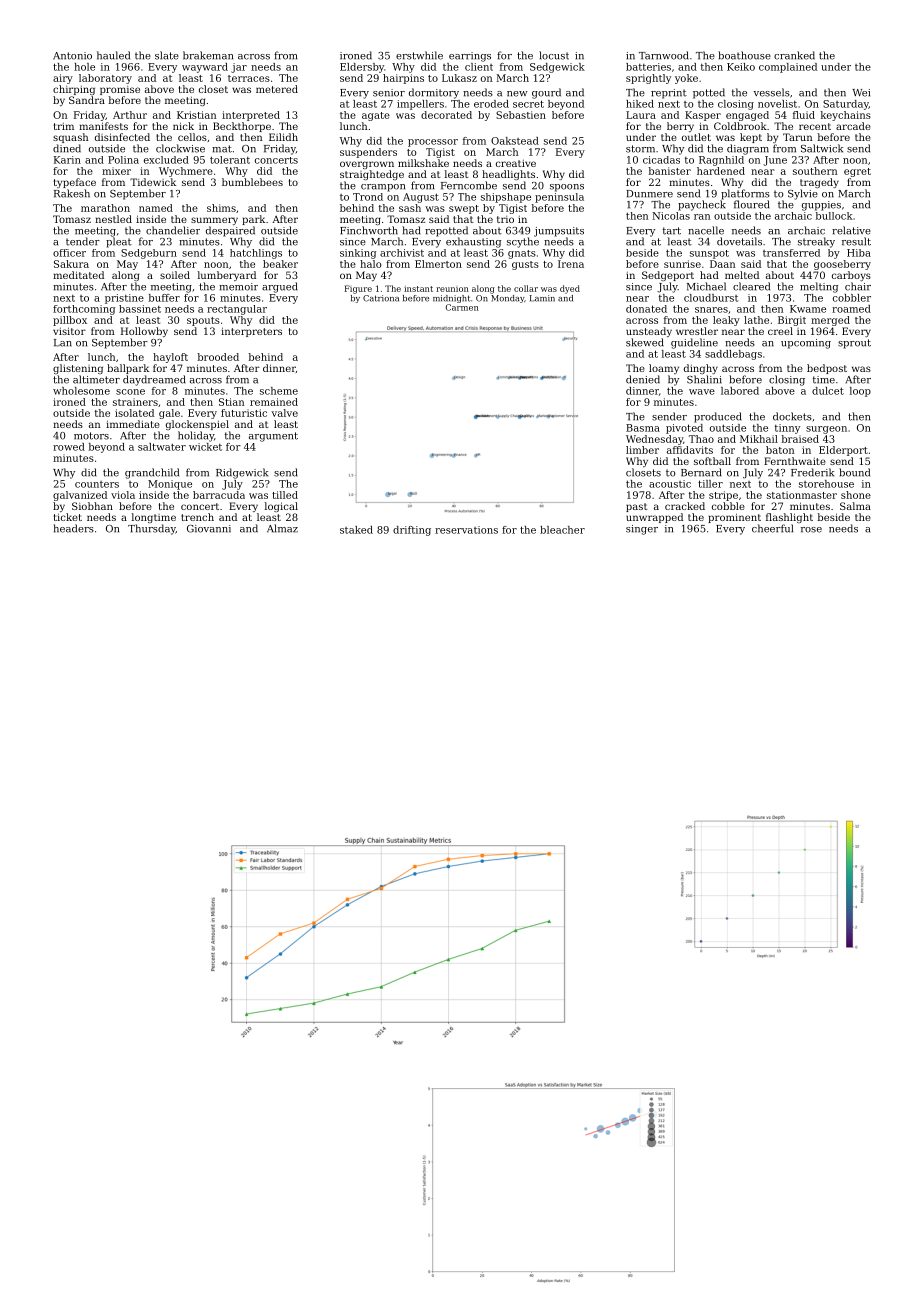 The height and width of the image is (1308, 924). Describe the element at coordinates (726, 321) in the image. I see `leaky` at that location.
